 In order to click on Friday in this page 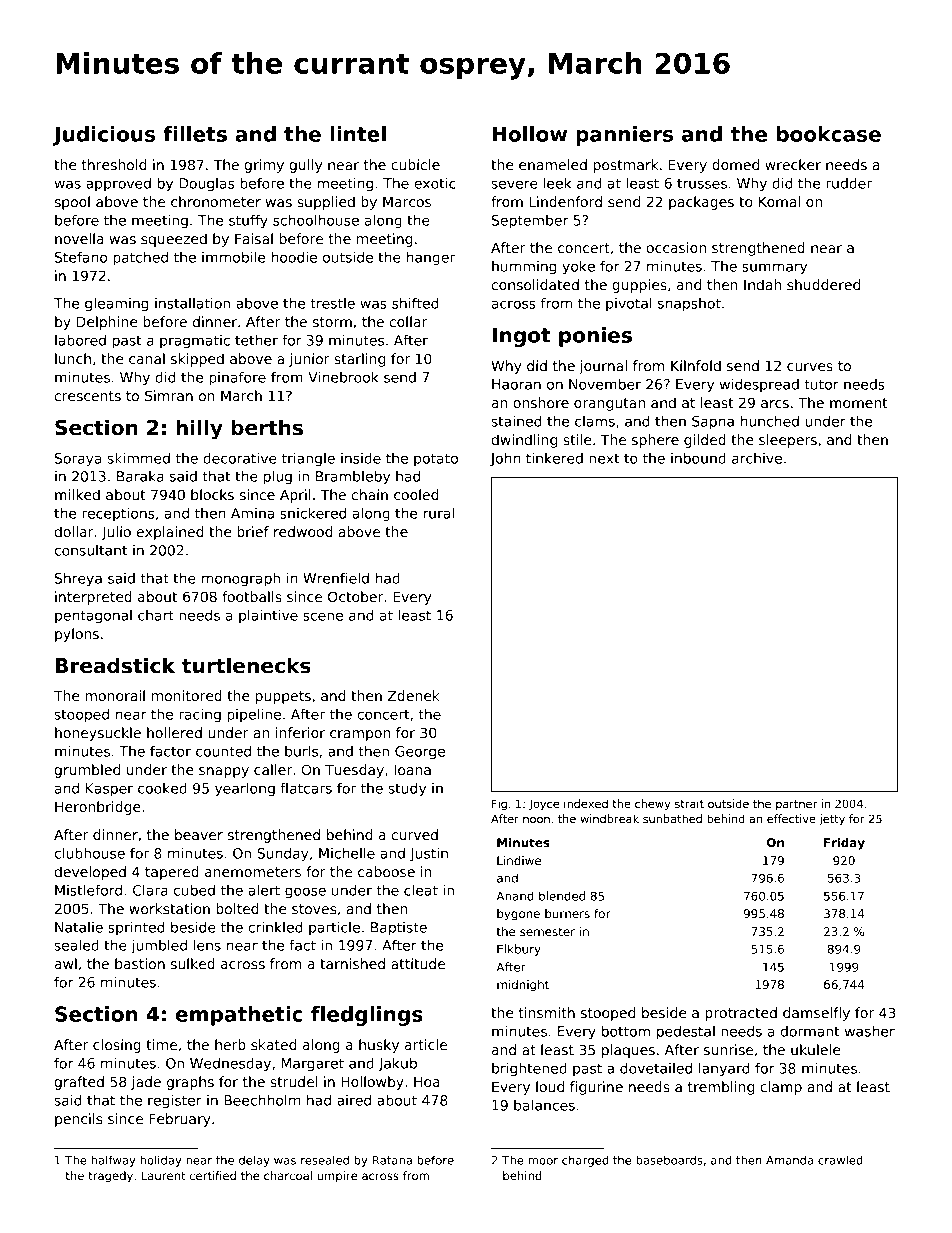, I will do `click(844, 844)`.
